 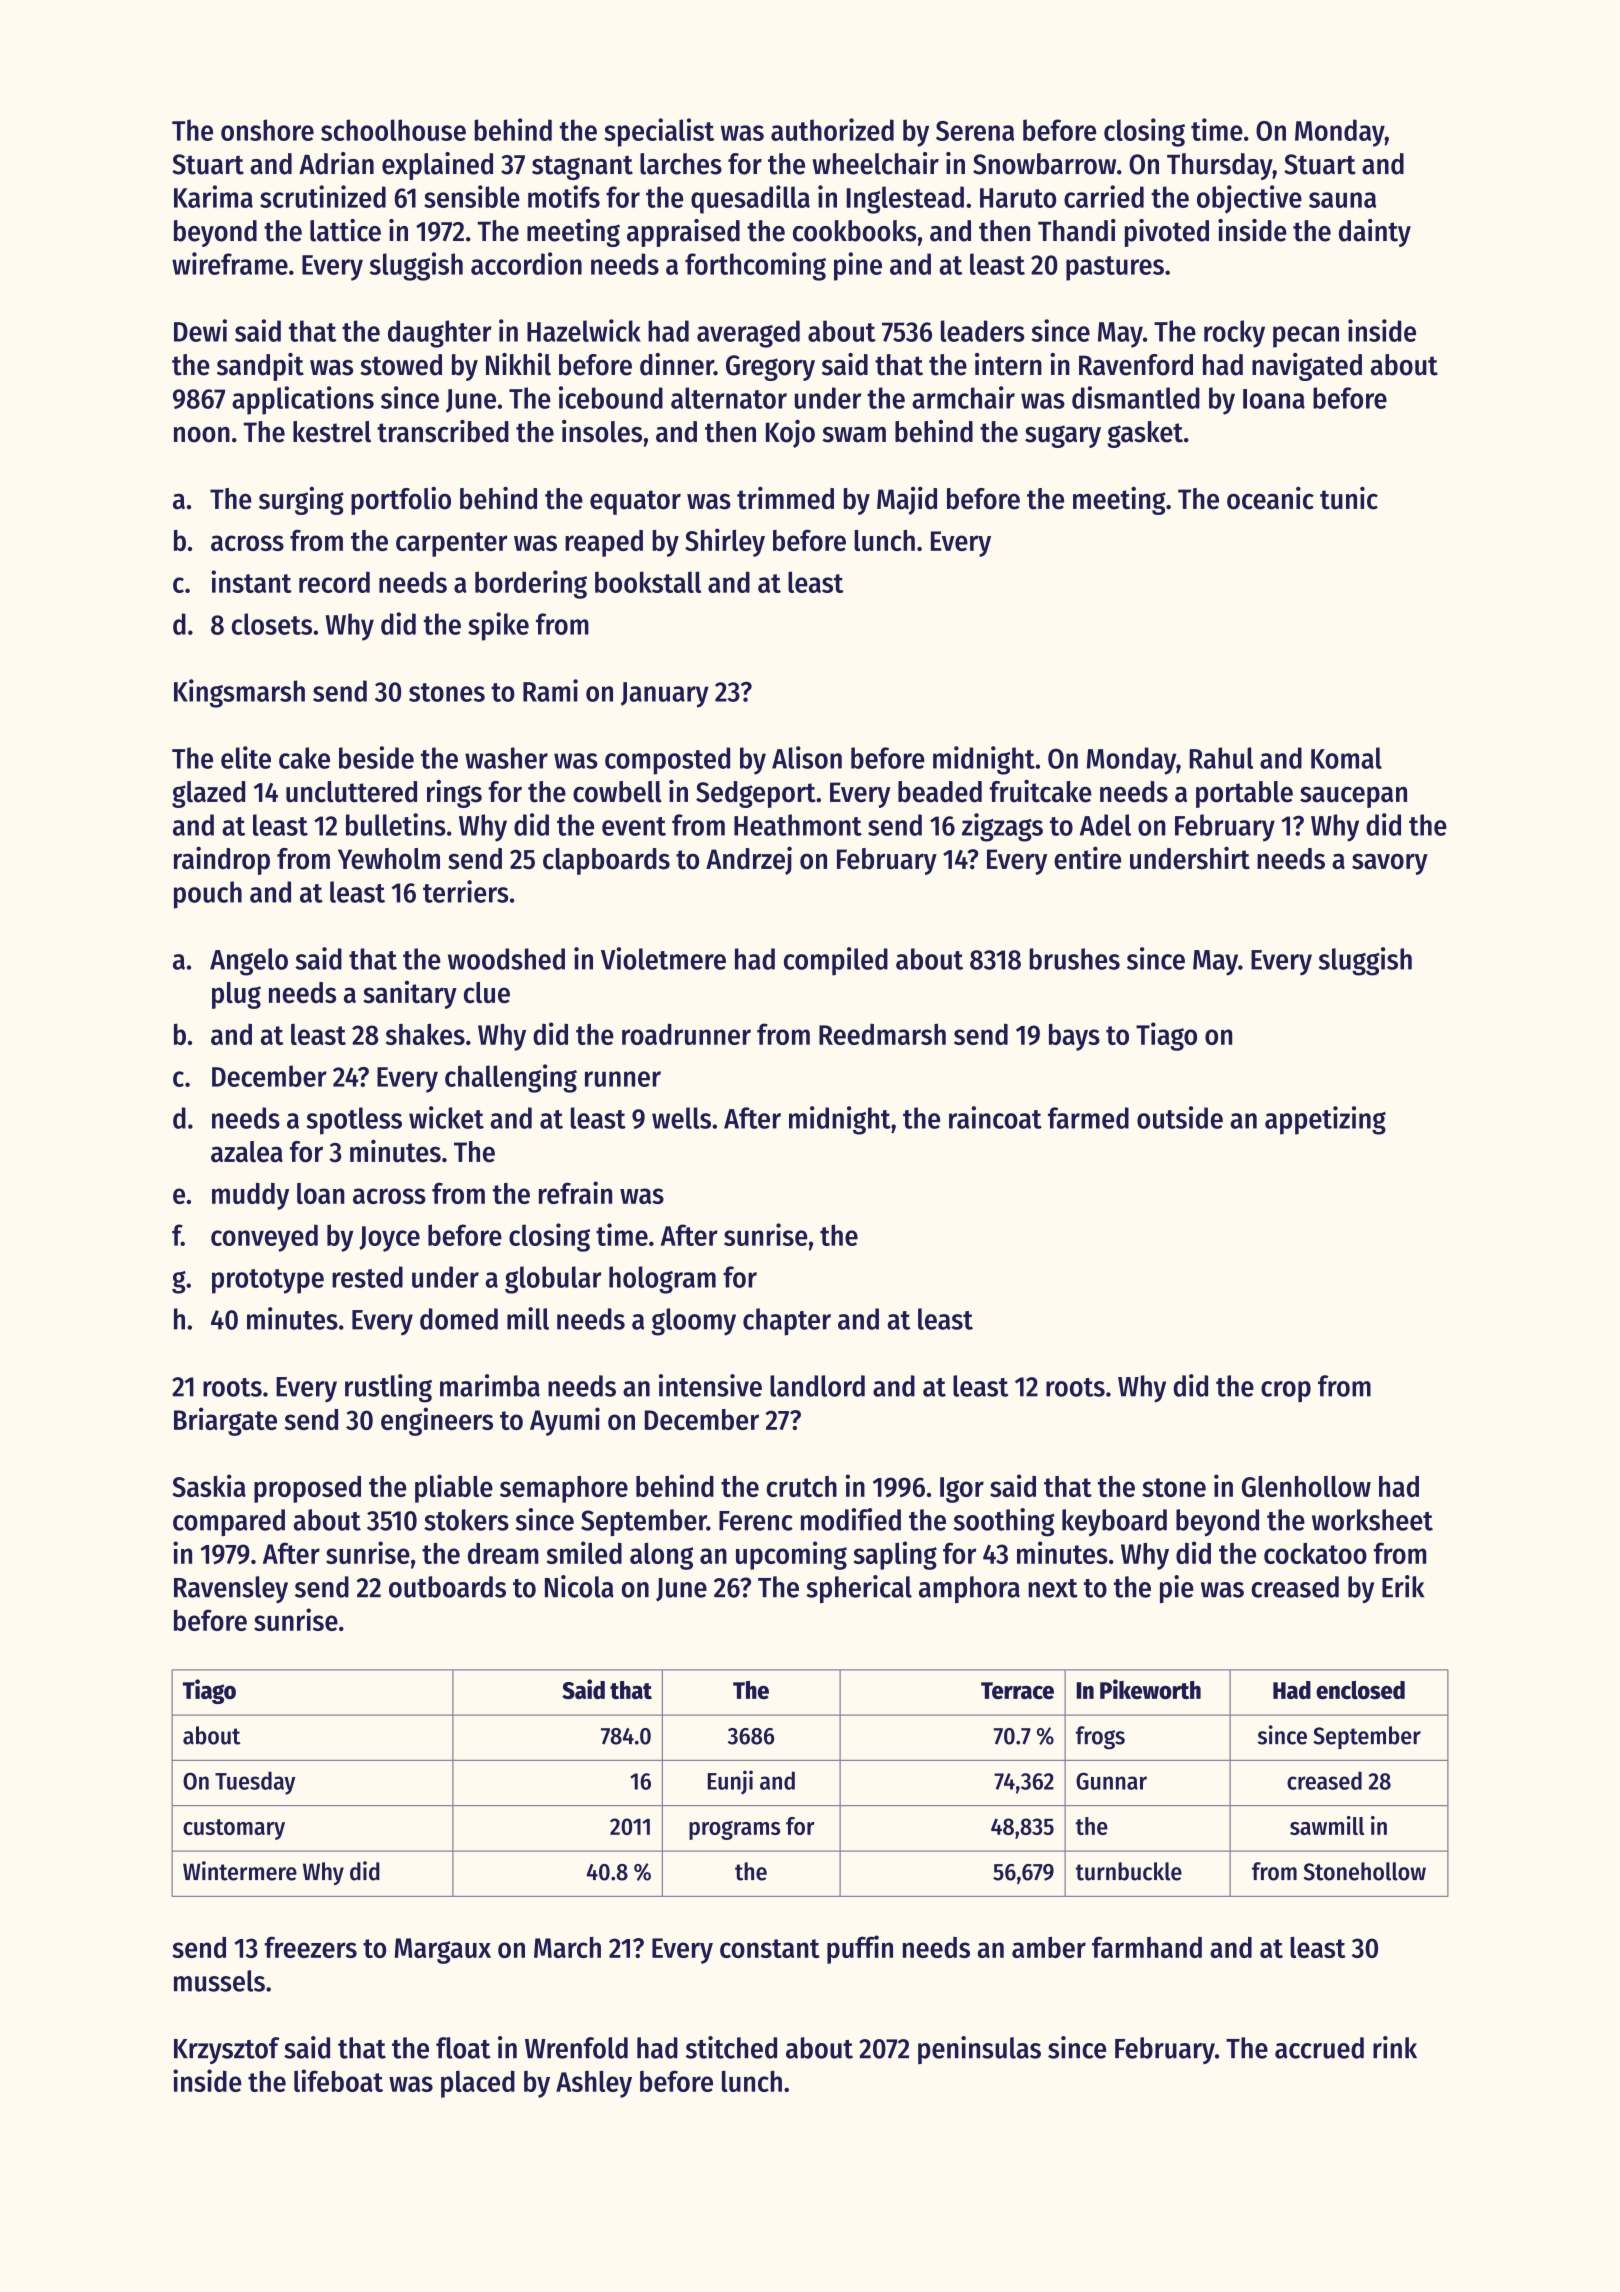 What do you see at coordinates (962, 1490) in the image?
I see `Igor` at bounding box center [962, 1490].
